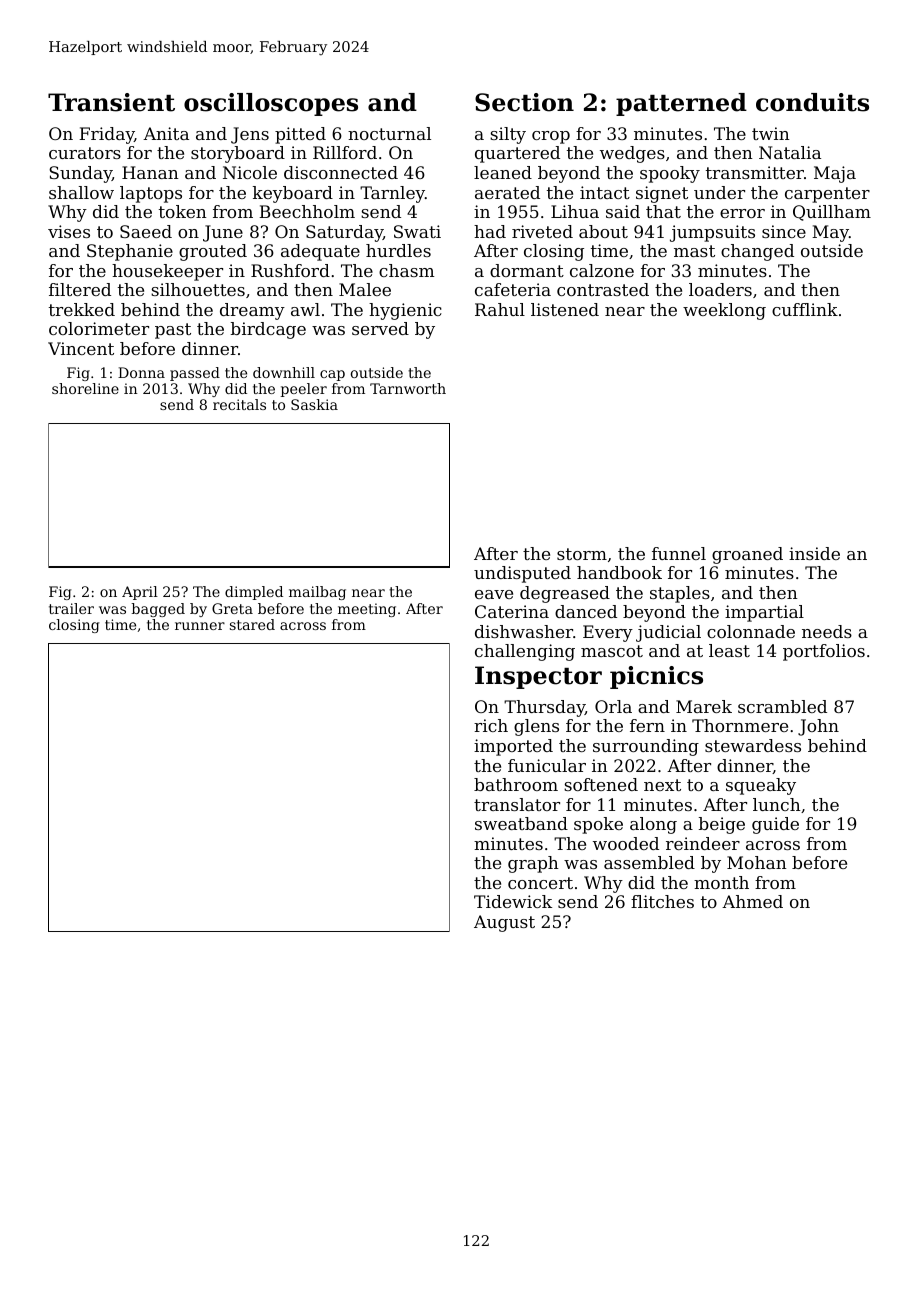 The width and height of the screenshot is (924, 1314). What do you see at coordinates (239, 404) in the screenshot?
I see `recitals` at bounding box center [239, 404].
